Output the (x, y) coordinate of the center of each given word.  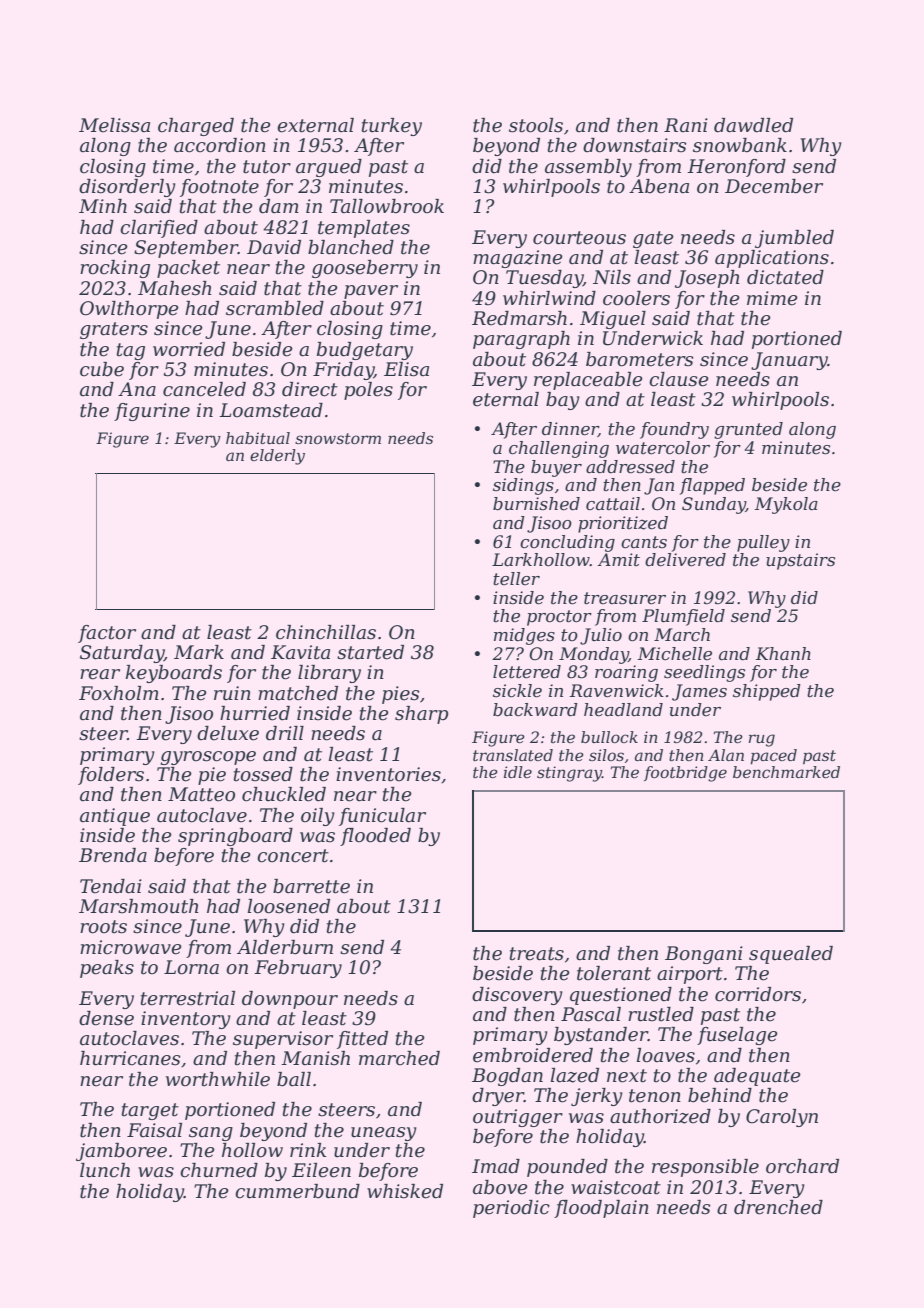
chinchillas (326, 632)
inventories (388, 774)
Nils (612, 277)
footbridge (685, 774)
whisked (405, 1191)
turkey (392, 127)
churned (219, 1170)
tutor (267, 167)
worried (189, 349)
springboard (235, 837)
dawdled (753, 125)
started (370, 652)
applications (772, 259)
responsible (705, 1168)
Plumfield (683, 617)
